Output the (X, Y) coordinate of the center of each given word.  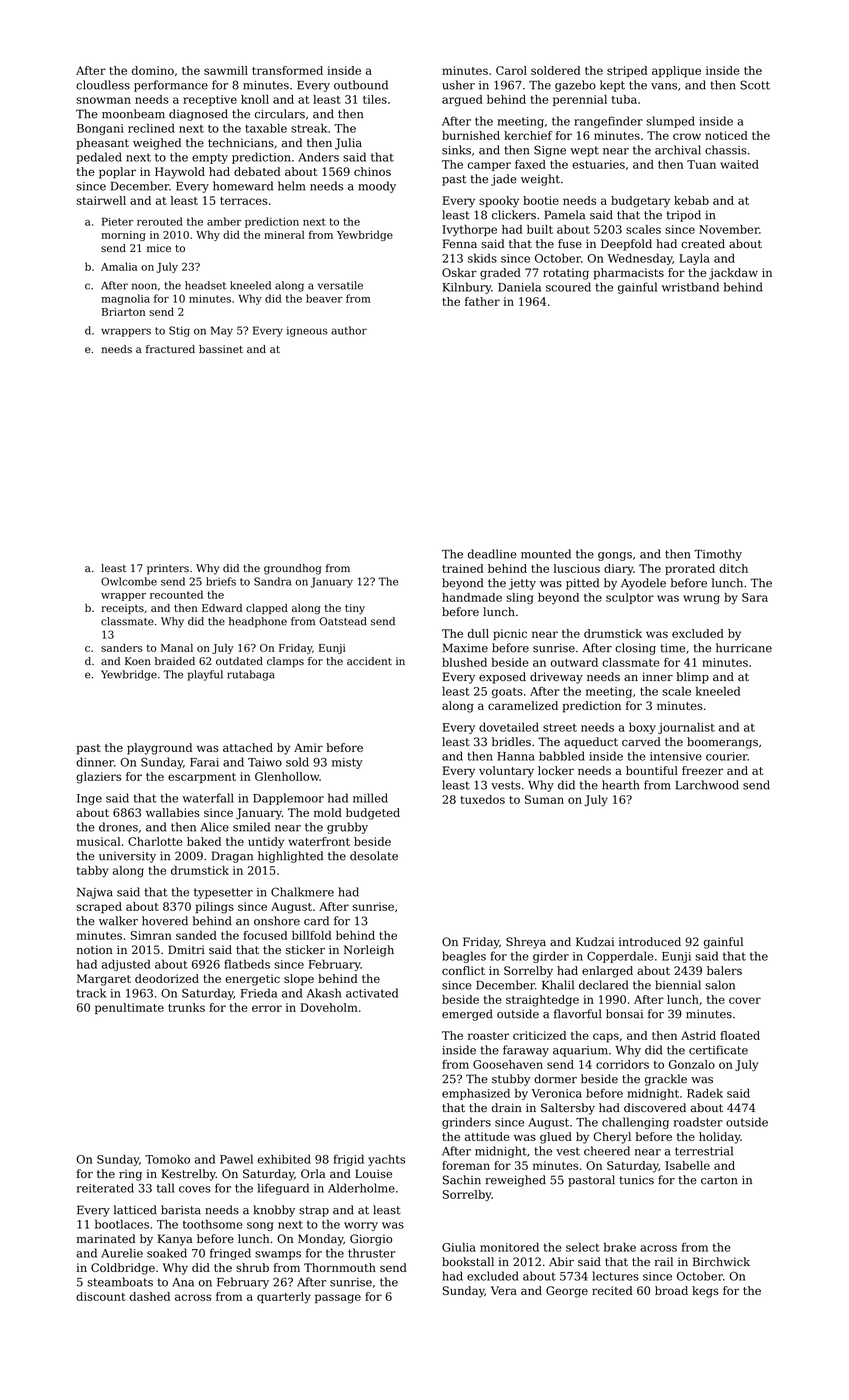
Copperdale (620, 957)
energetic (252, 980)
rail (664, 1262)
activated (372, 993)
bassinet (221, 349)
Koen (138, 661)
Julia (348, 144)
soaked (167, 1253)
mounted (546, 554)
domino (153, 70)
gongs (615, 556)
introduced (650, 942)
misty (347, 763)
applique (676, 71)
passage (338, 1299)
